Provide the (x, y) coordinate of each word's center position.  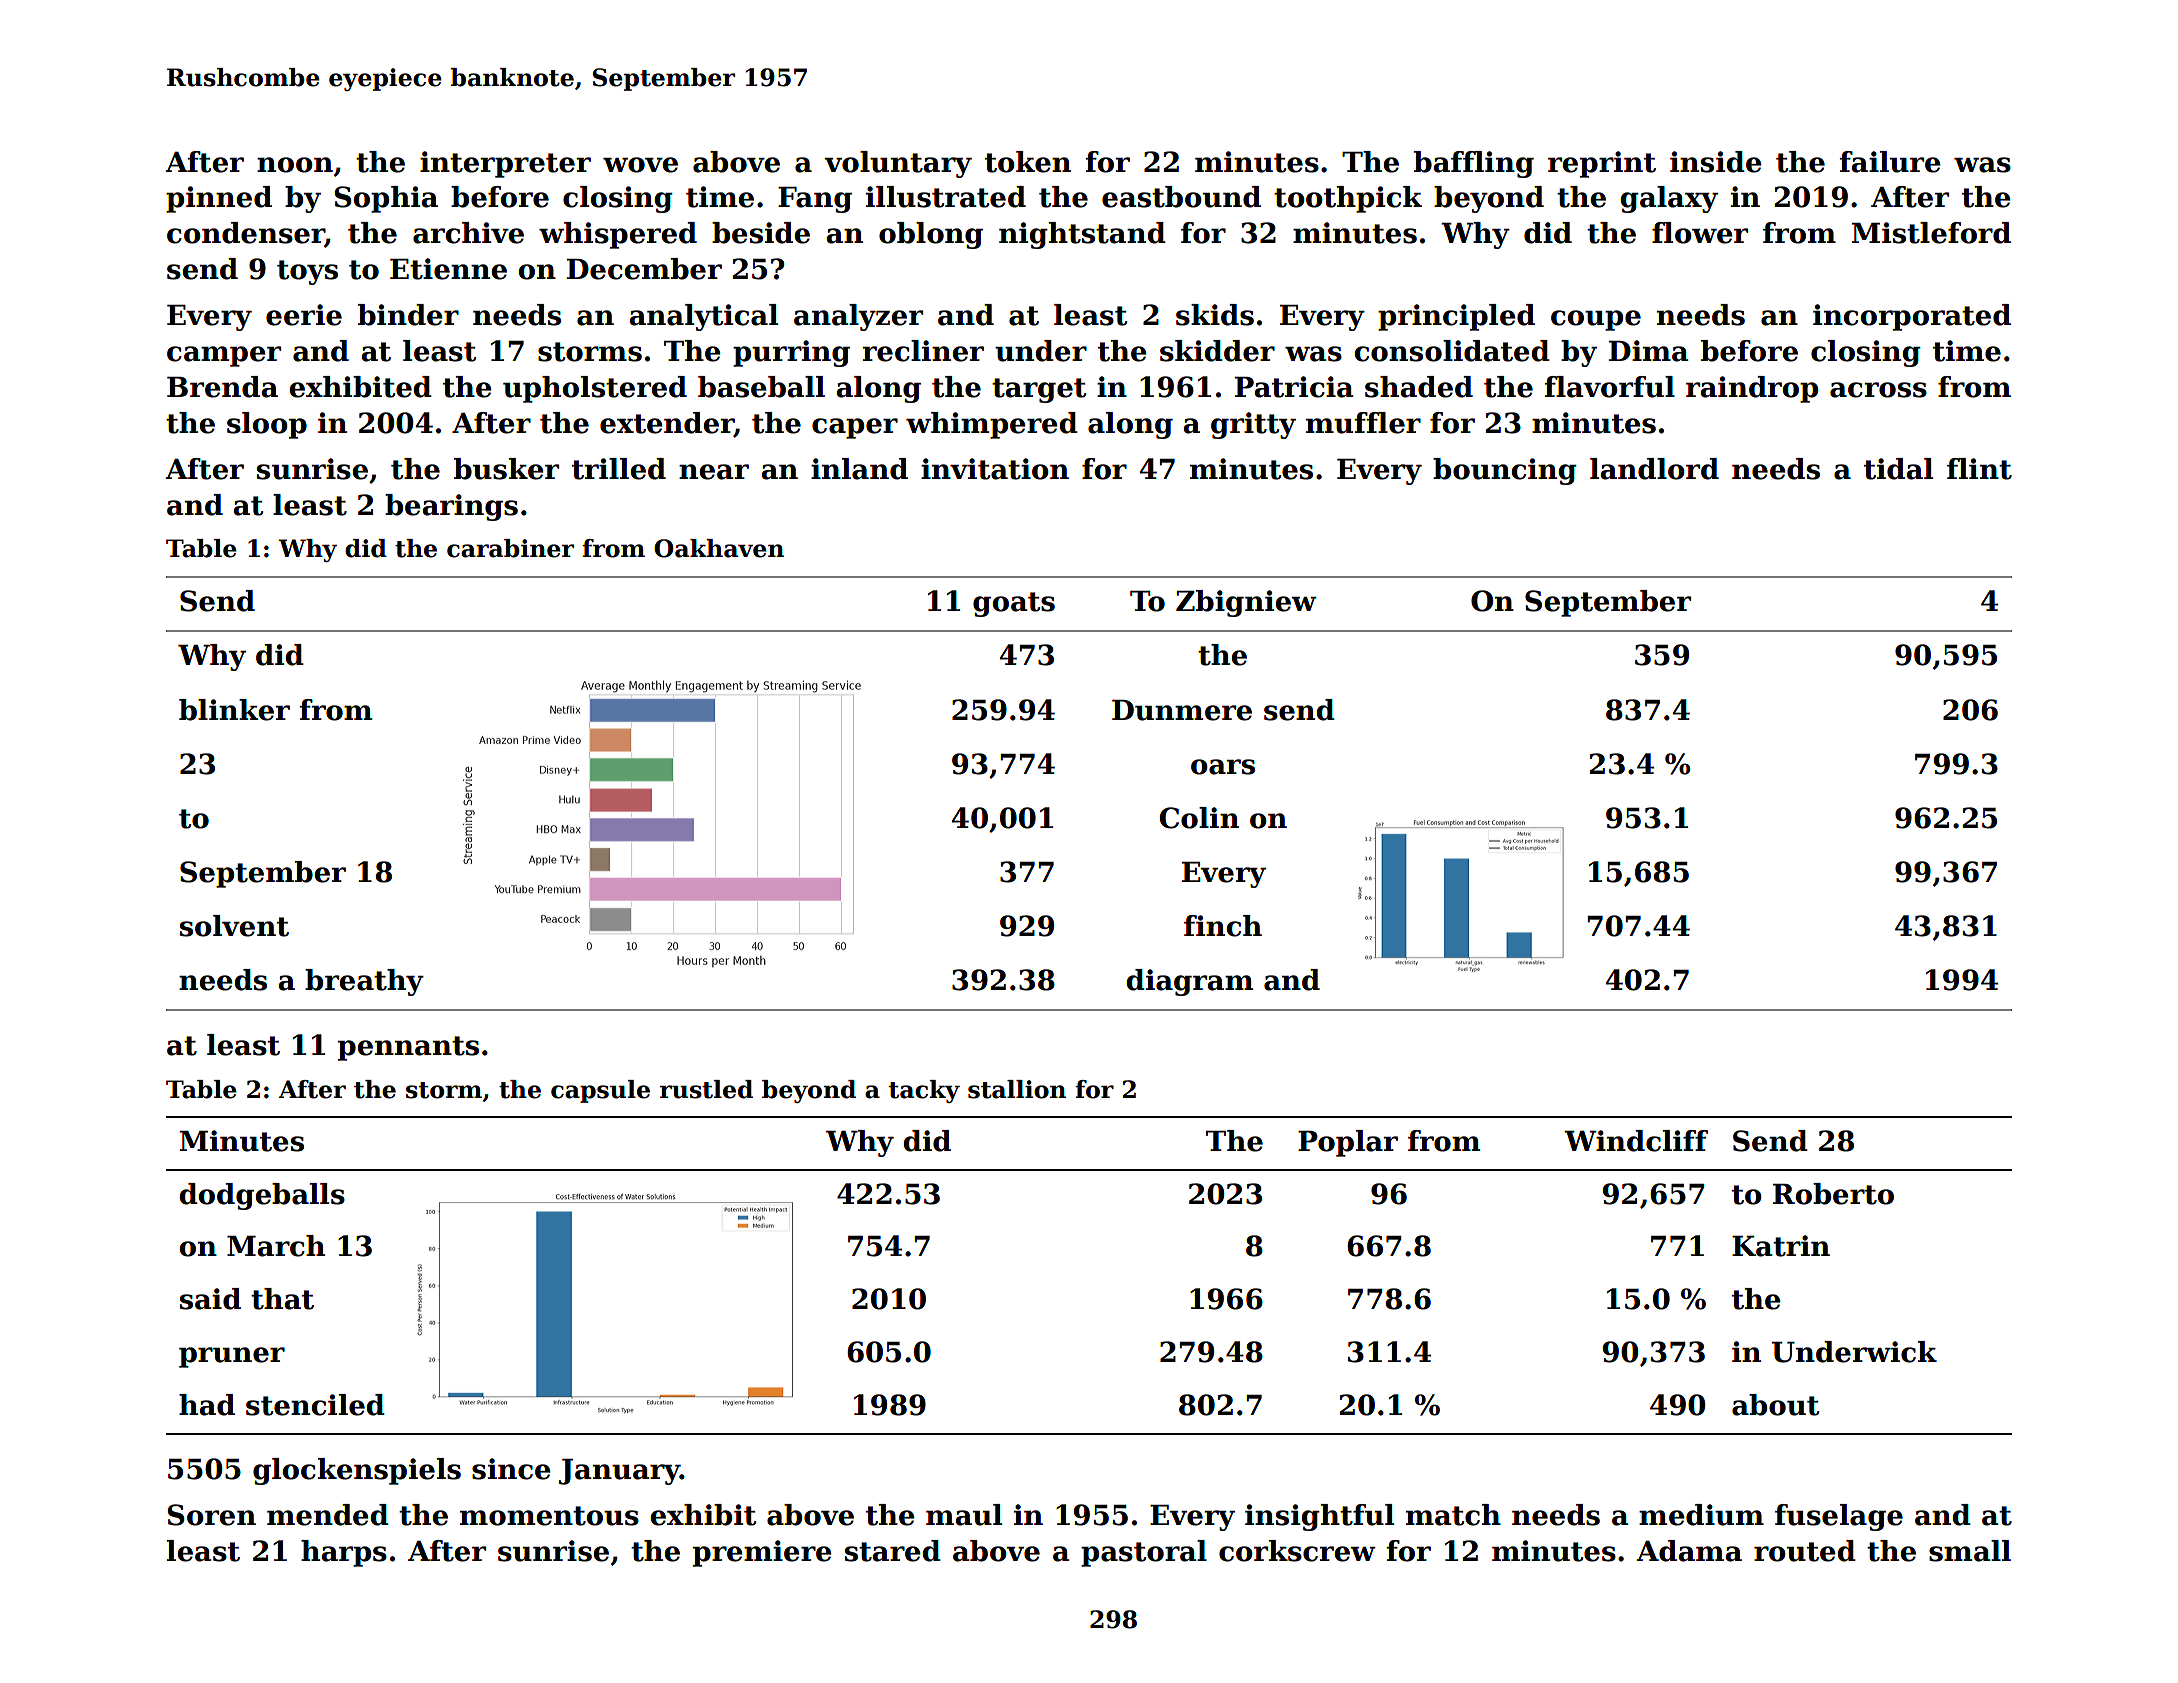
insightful (1319, 1517)
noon (295, 165)
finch (1223, 926)
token (1028, 162)
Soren (211, 1515)
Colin (1199, 818)
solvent (234, 926)
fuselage (1839, 1517)
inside (1716, 162)
